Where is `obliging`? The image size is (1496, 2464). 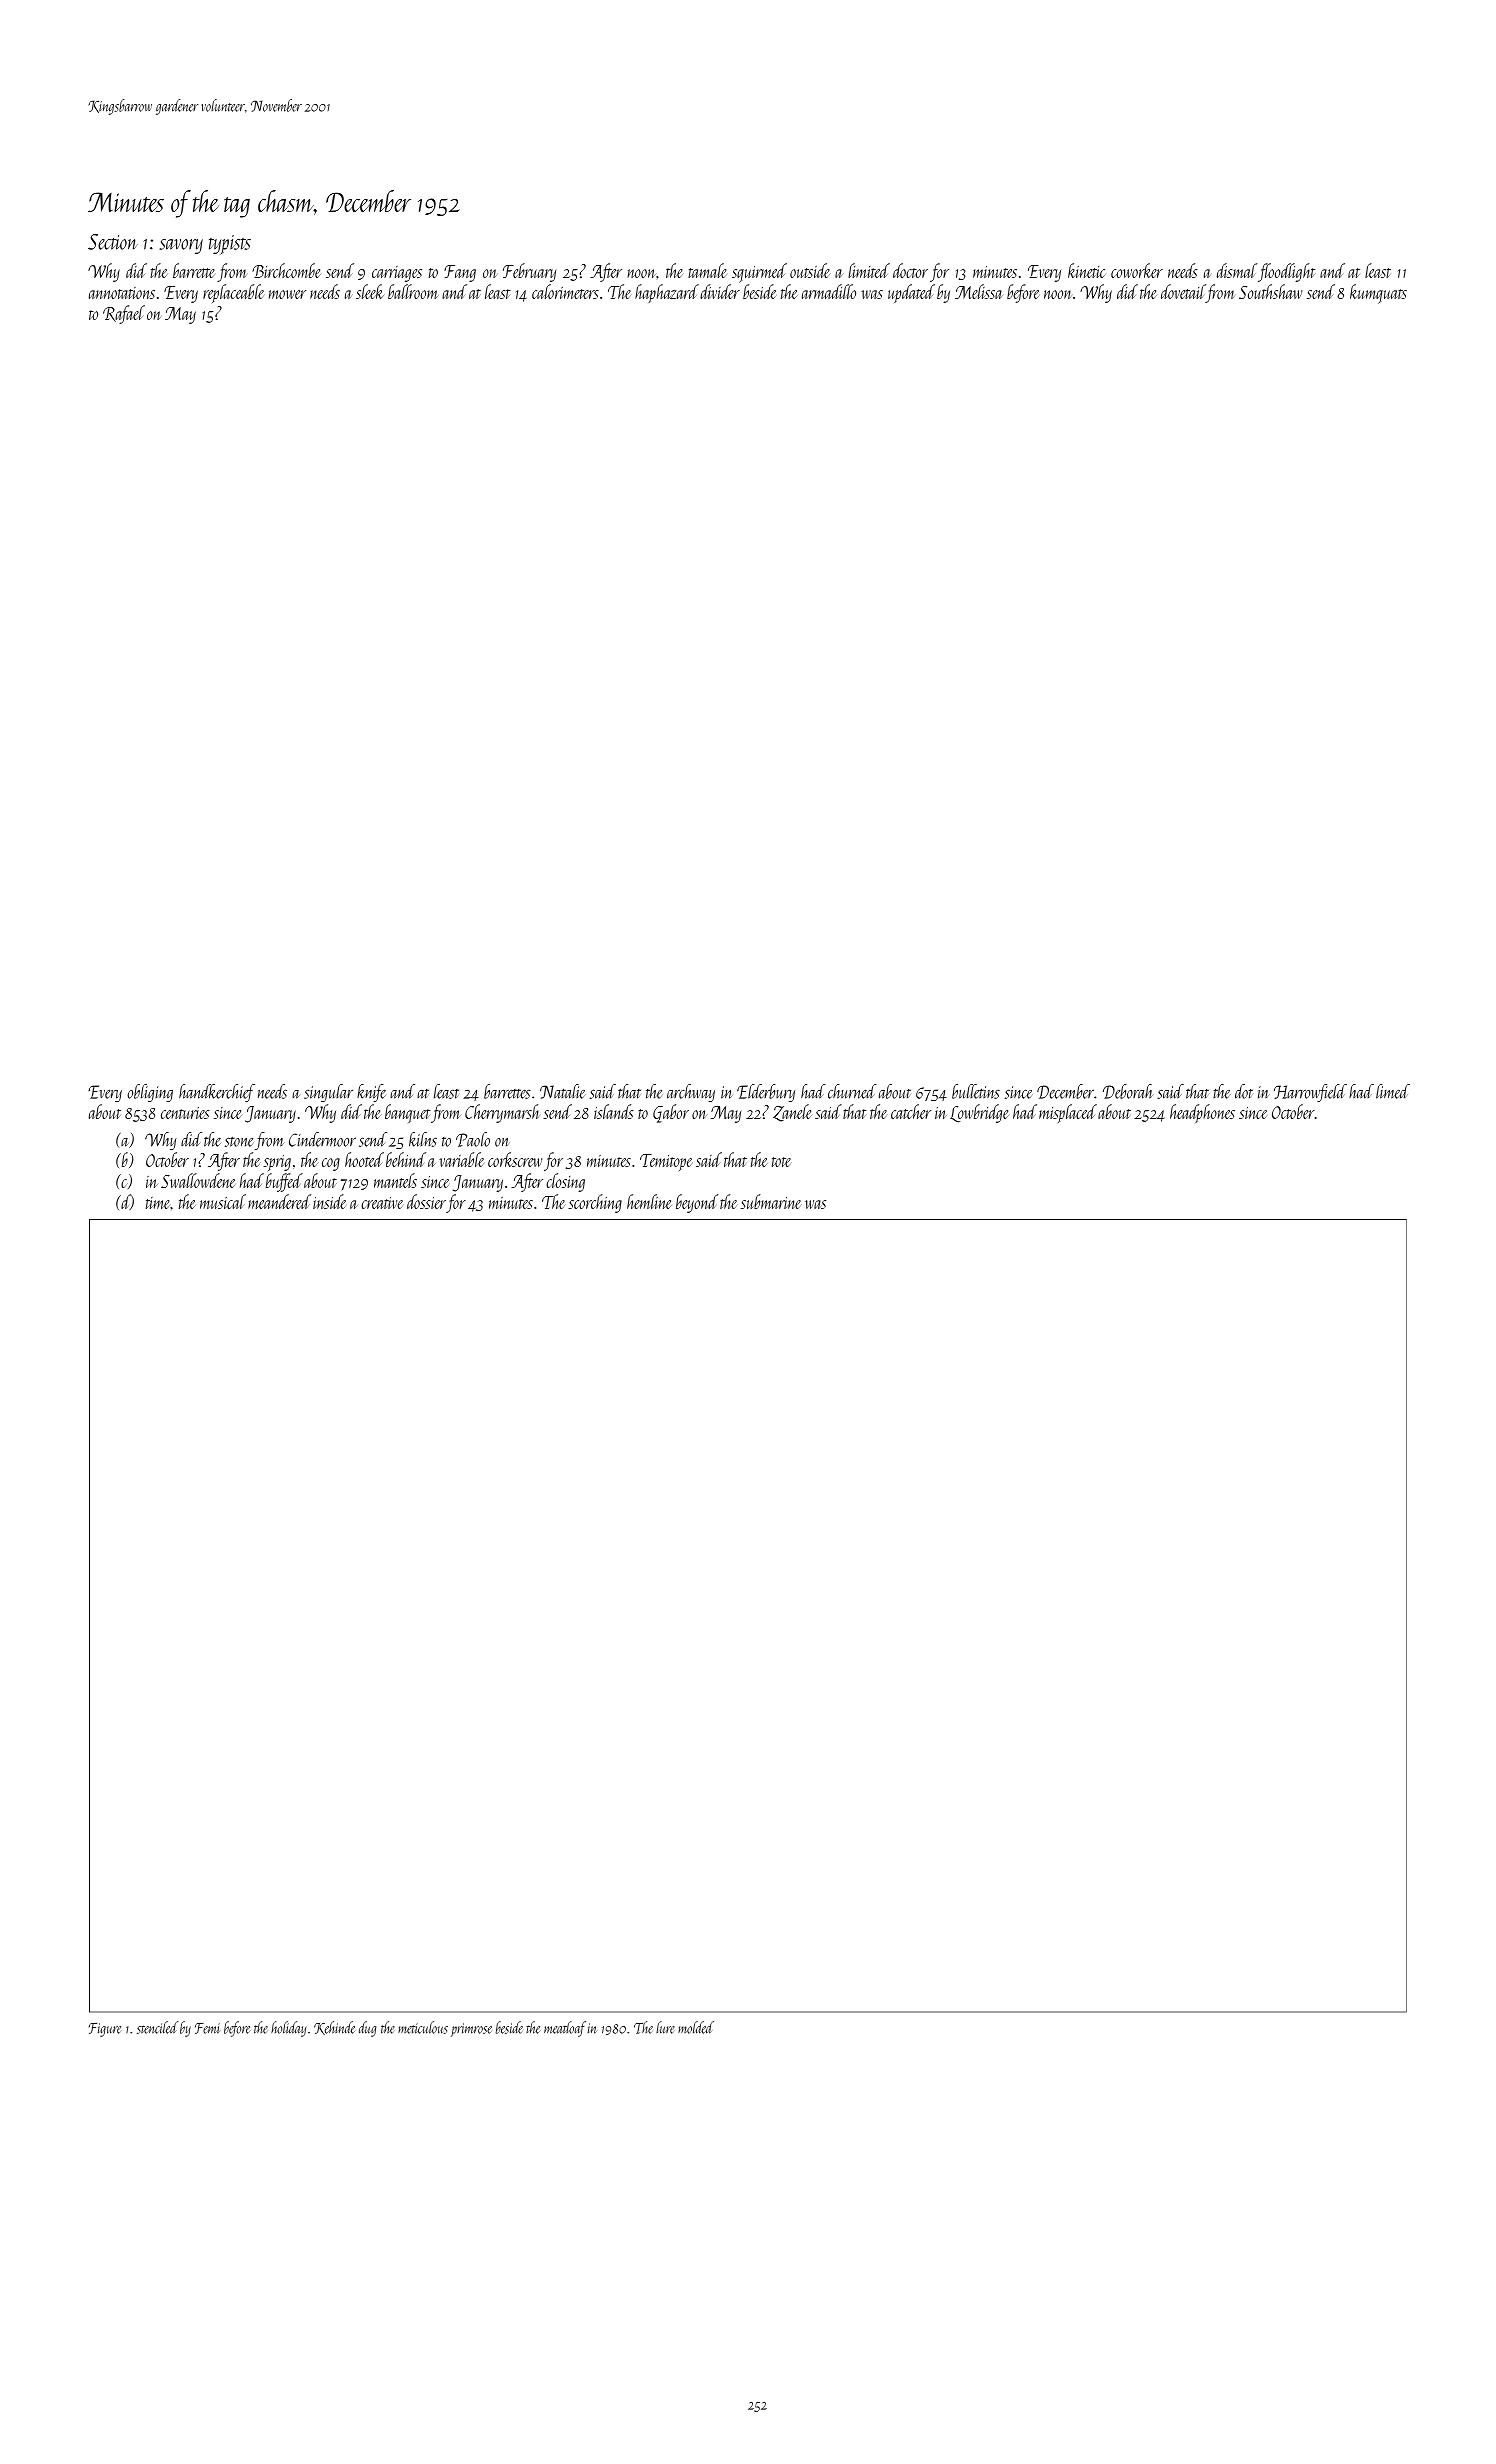
obliging is located at coordinates (150, 1093).
